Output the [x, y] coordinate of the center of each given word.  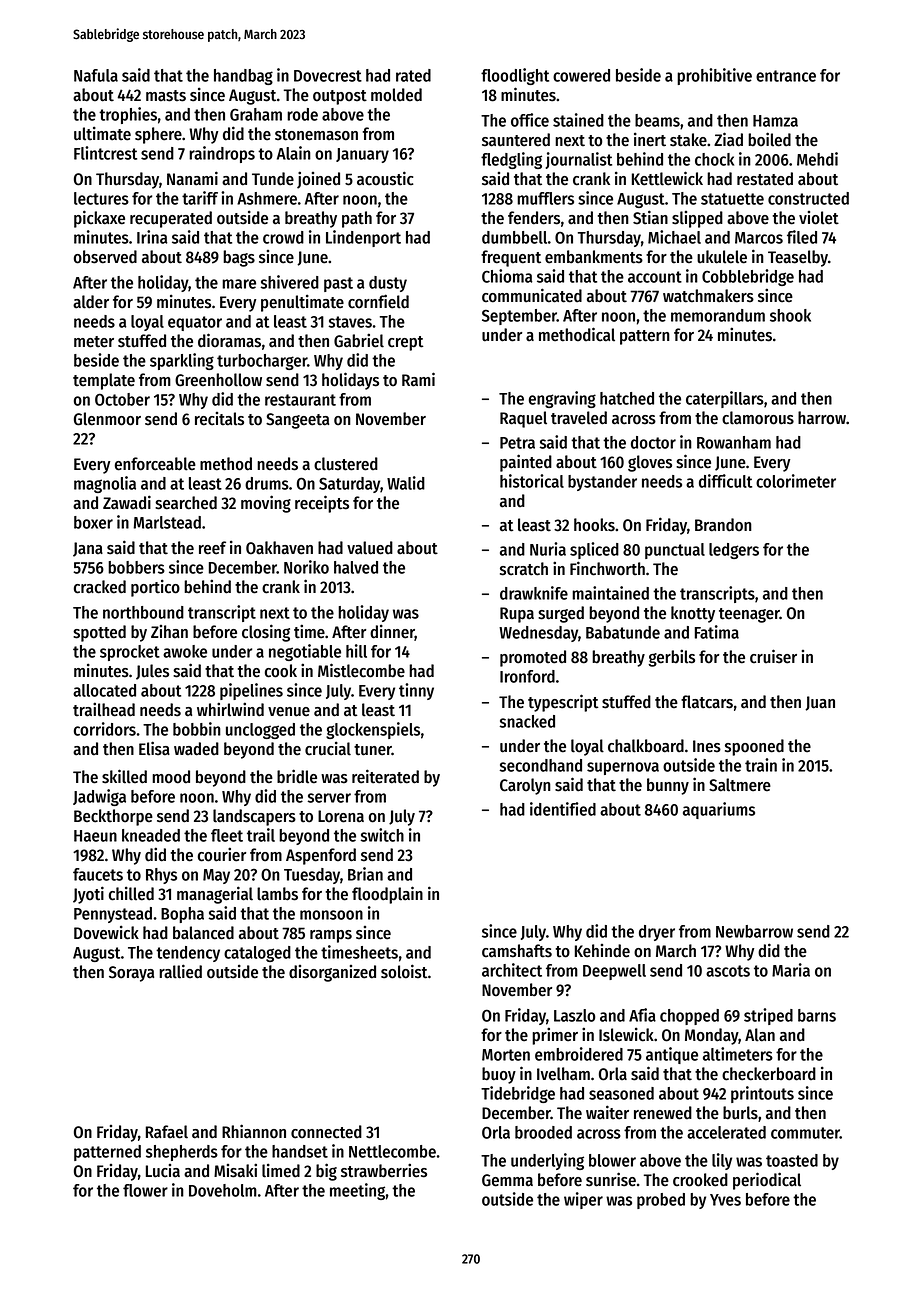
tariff [200, 198]
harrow [822, 418]
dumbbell [514, 237]
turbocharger [262, 362]
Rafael [166, 1132]
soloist [404, 971]
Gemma [507, 1180]
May [216, 876]
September [519, 317]
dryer [657, 933]
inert [650, 139]
